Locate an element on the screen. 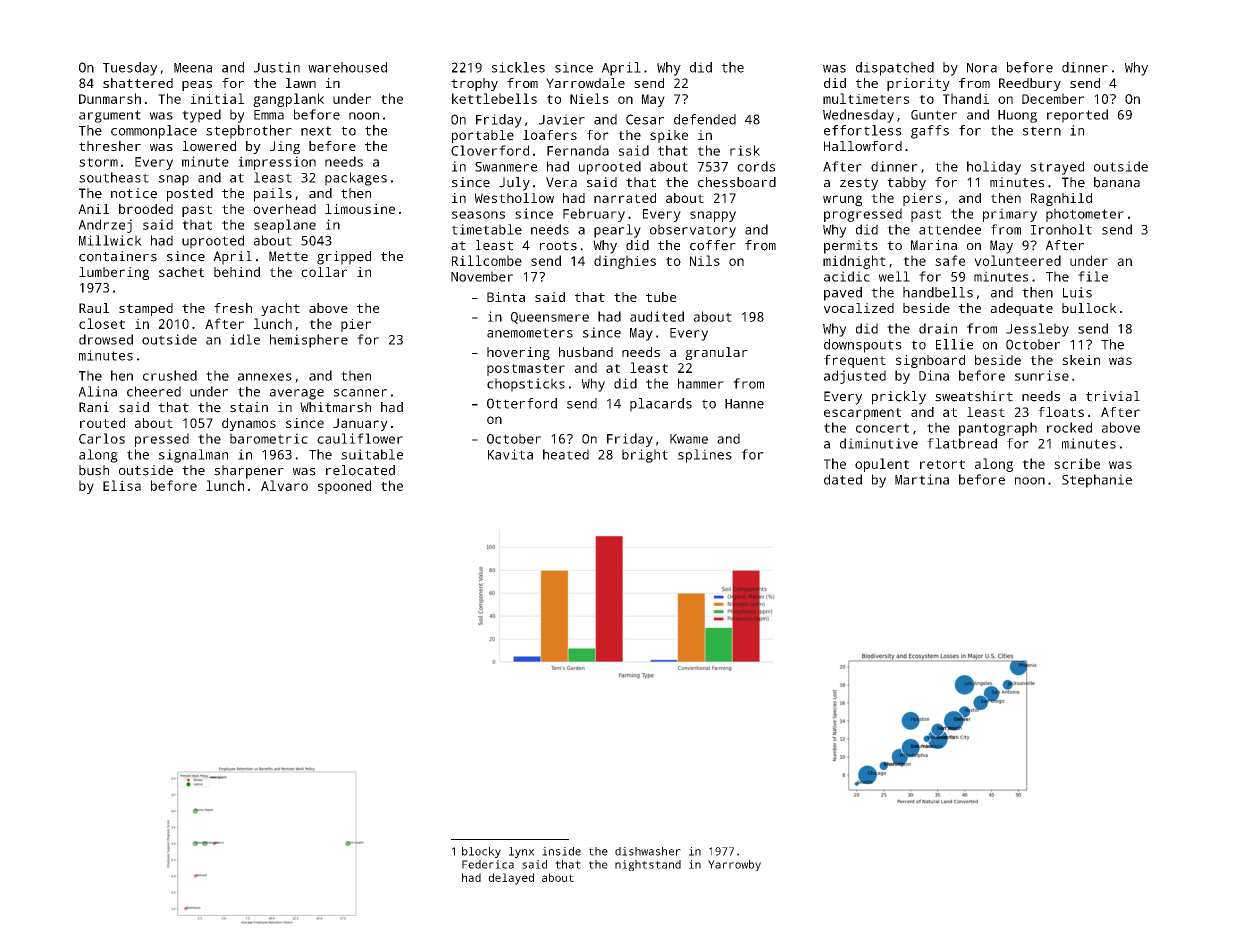 This screenshot has height=952, width=1233. signboard is located at coordinates (930, 361).
